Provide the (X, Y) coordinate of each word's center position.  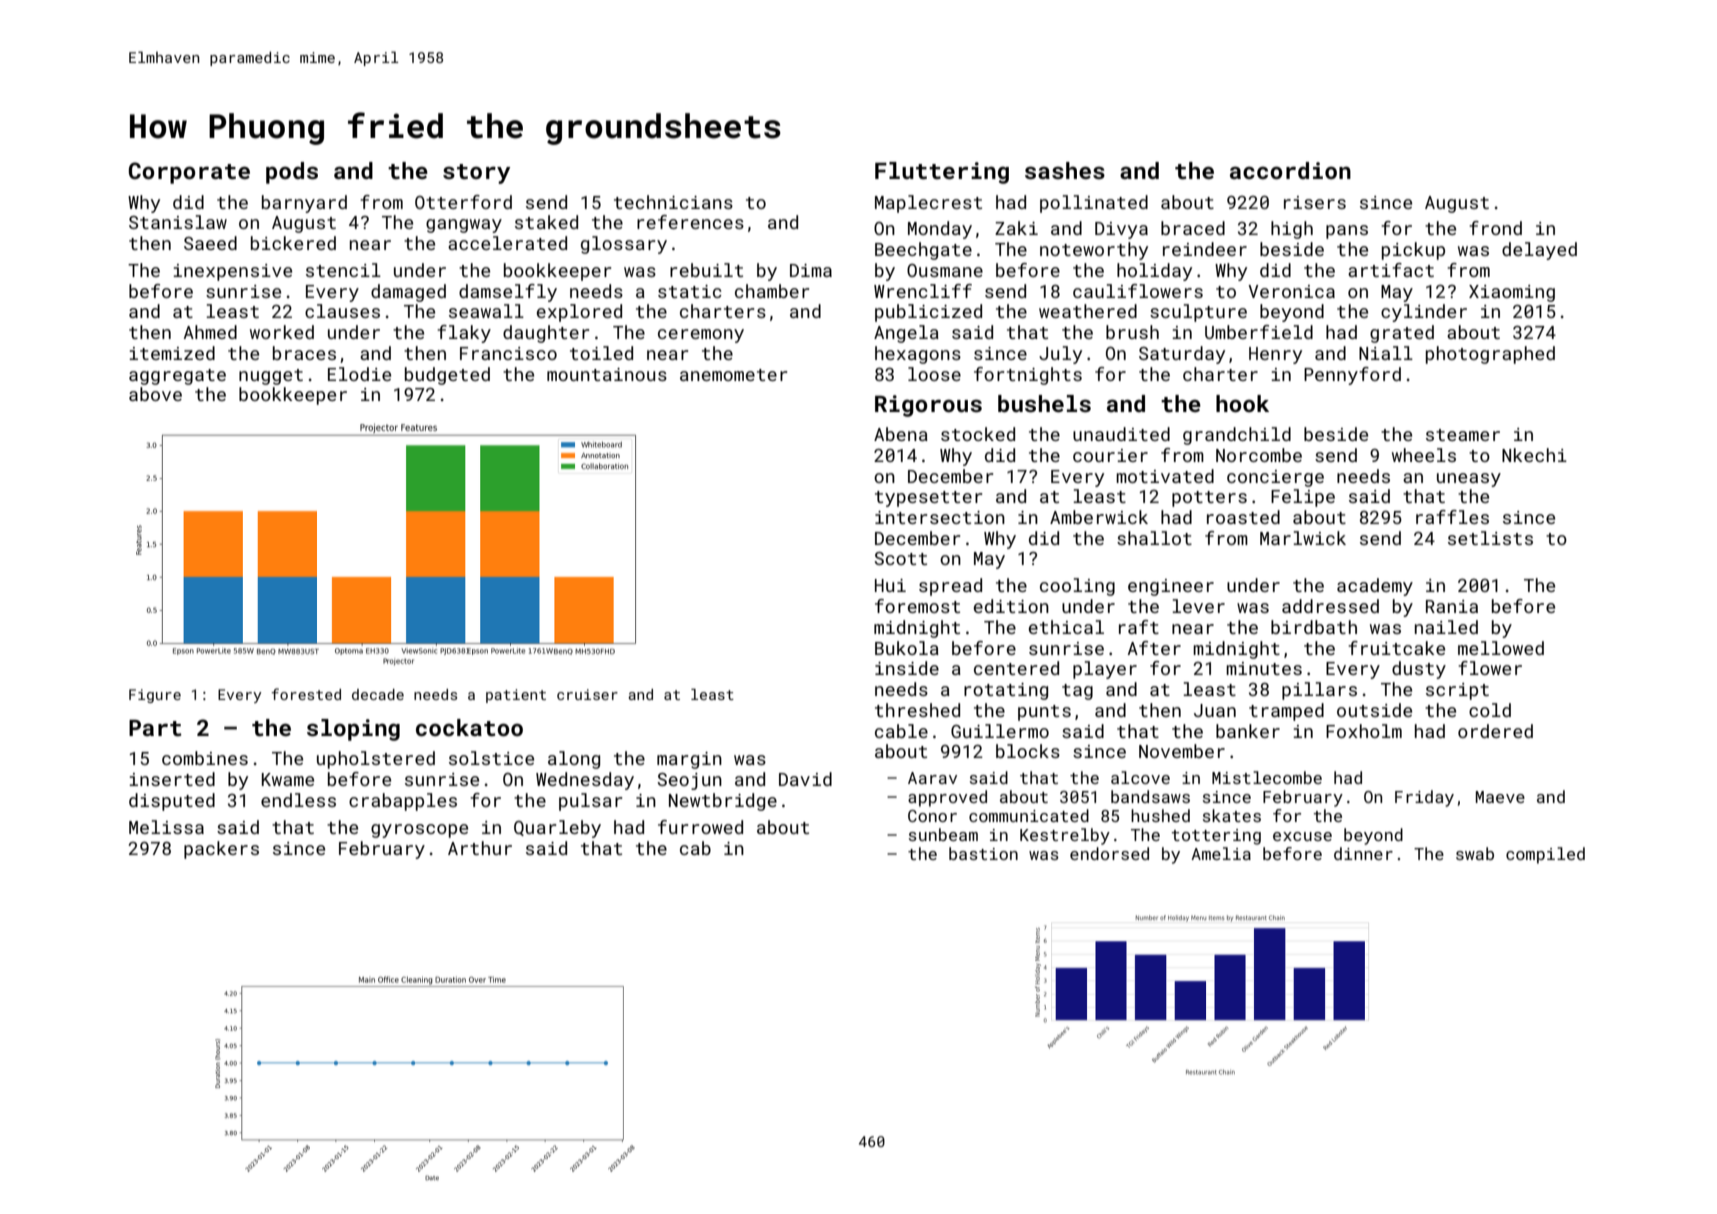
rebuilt (706, 270)
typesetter (928, 499)
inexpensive (232, 272)
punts (1044, 713)
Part (155, 728)
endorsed (1109, 853)
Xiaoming (1512, 293)
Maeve (1500, 797)
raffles (1452, 517)
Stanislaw (178, 222)
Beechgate (923, 251)
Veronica (1291, 291)
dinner (1363, 853)
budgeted (447, 376)
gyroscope (419, 831)
